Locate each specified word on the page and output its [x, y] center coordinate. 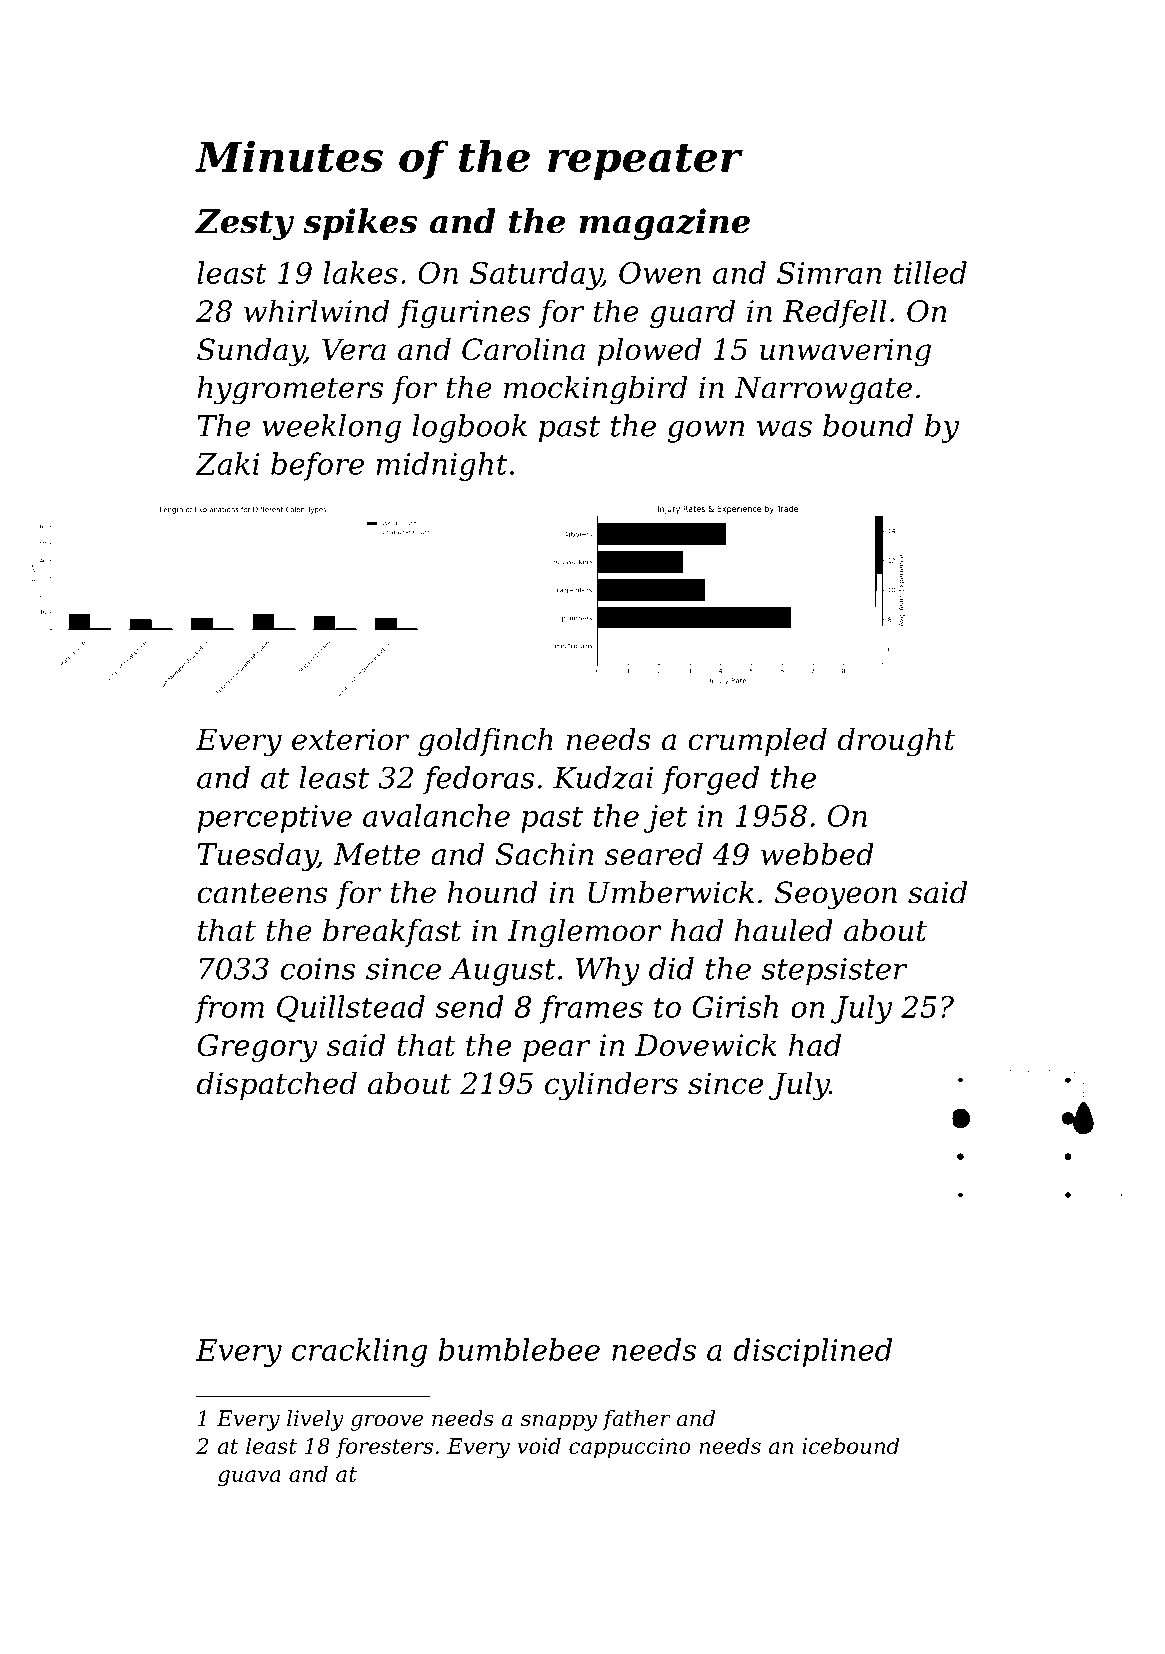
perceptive [274, 819]
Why [608, 971]
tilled [930, 272]
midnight [442, 466]
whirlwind [316, 310]
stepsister [835, 972]
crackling [359, 1352]
